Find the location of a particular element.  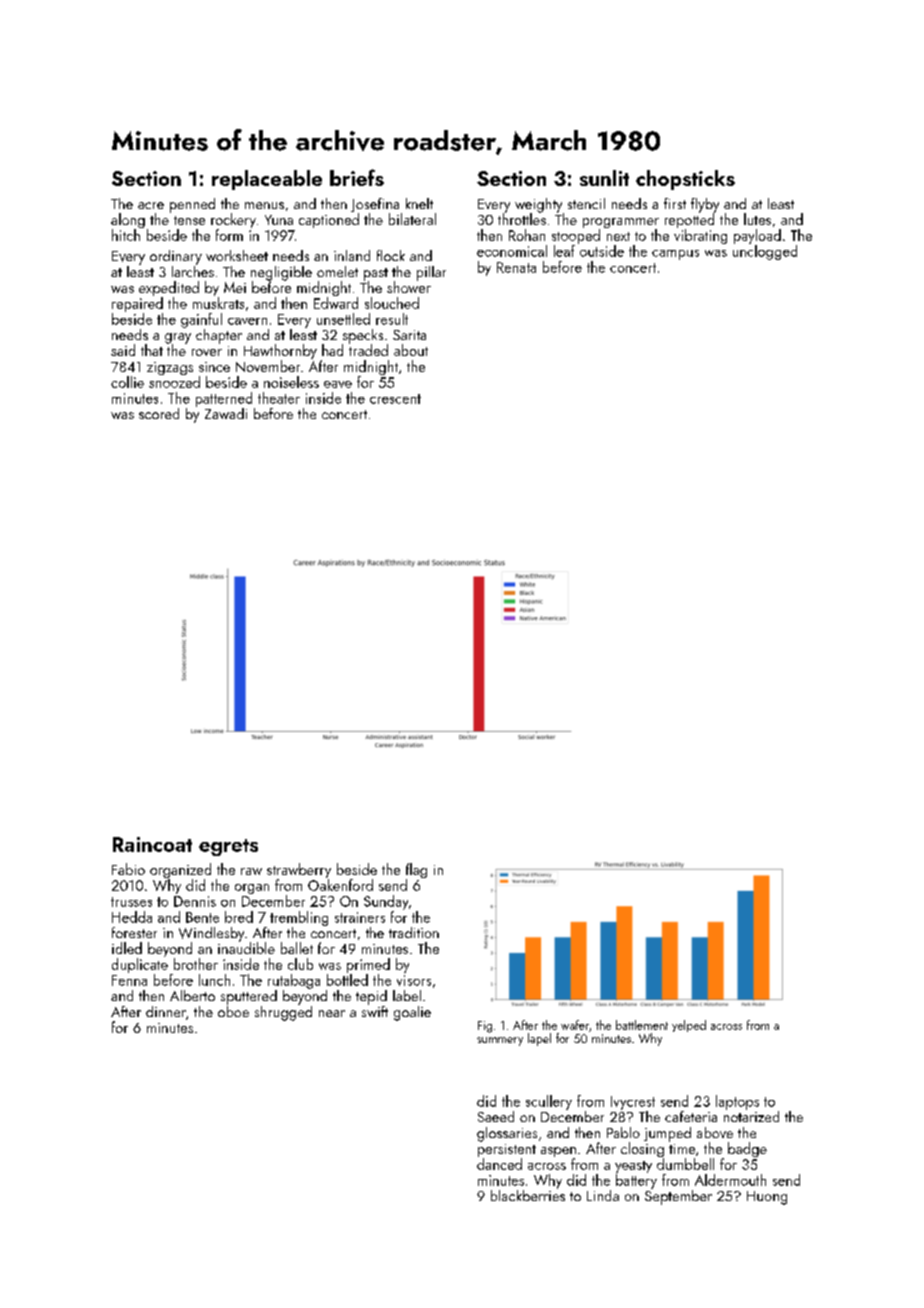

Linda is located at coordinates (603, 1195).
